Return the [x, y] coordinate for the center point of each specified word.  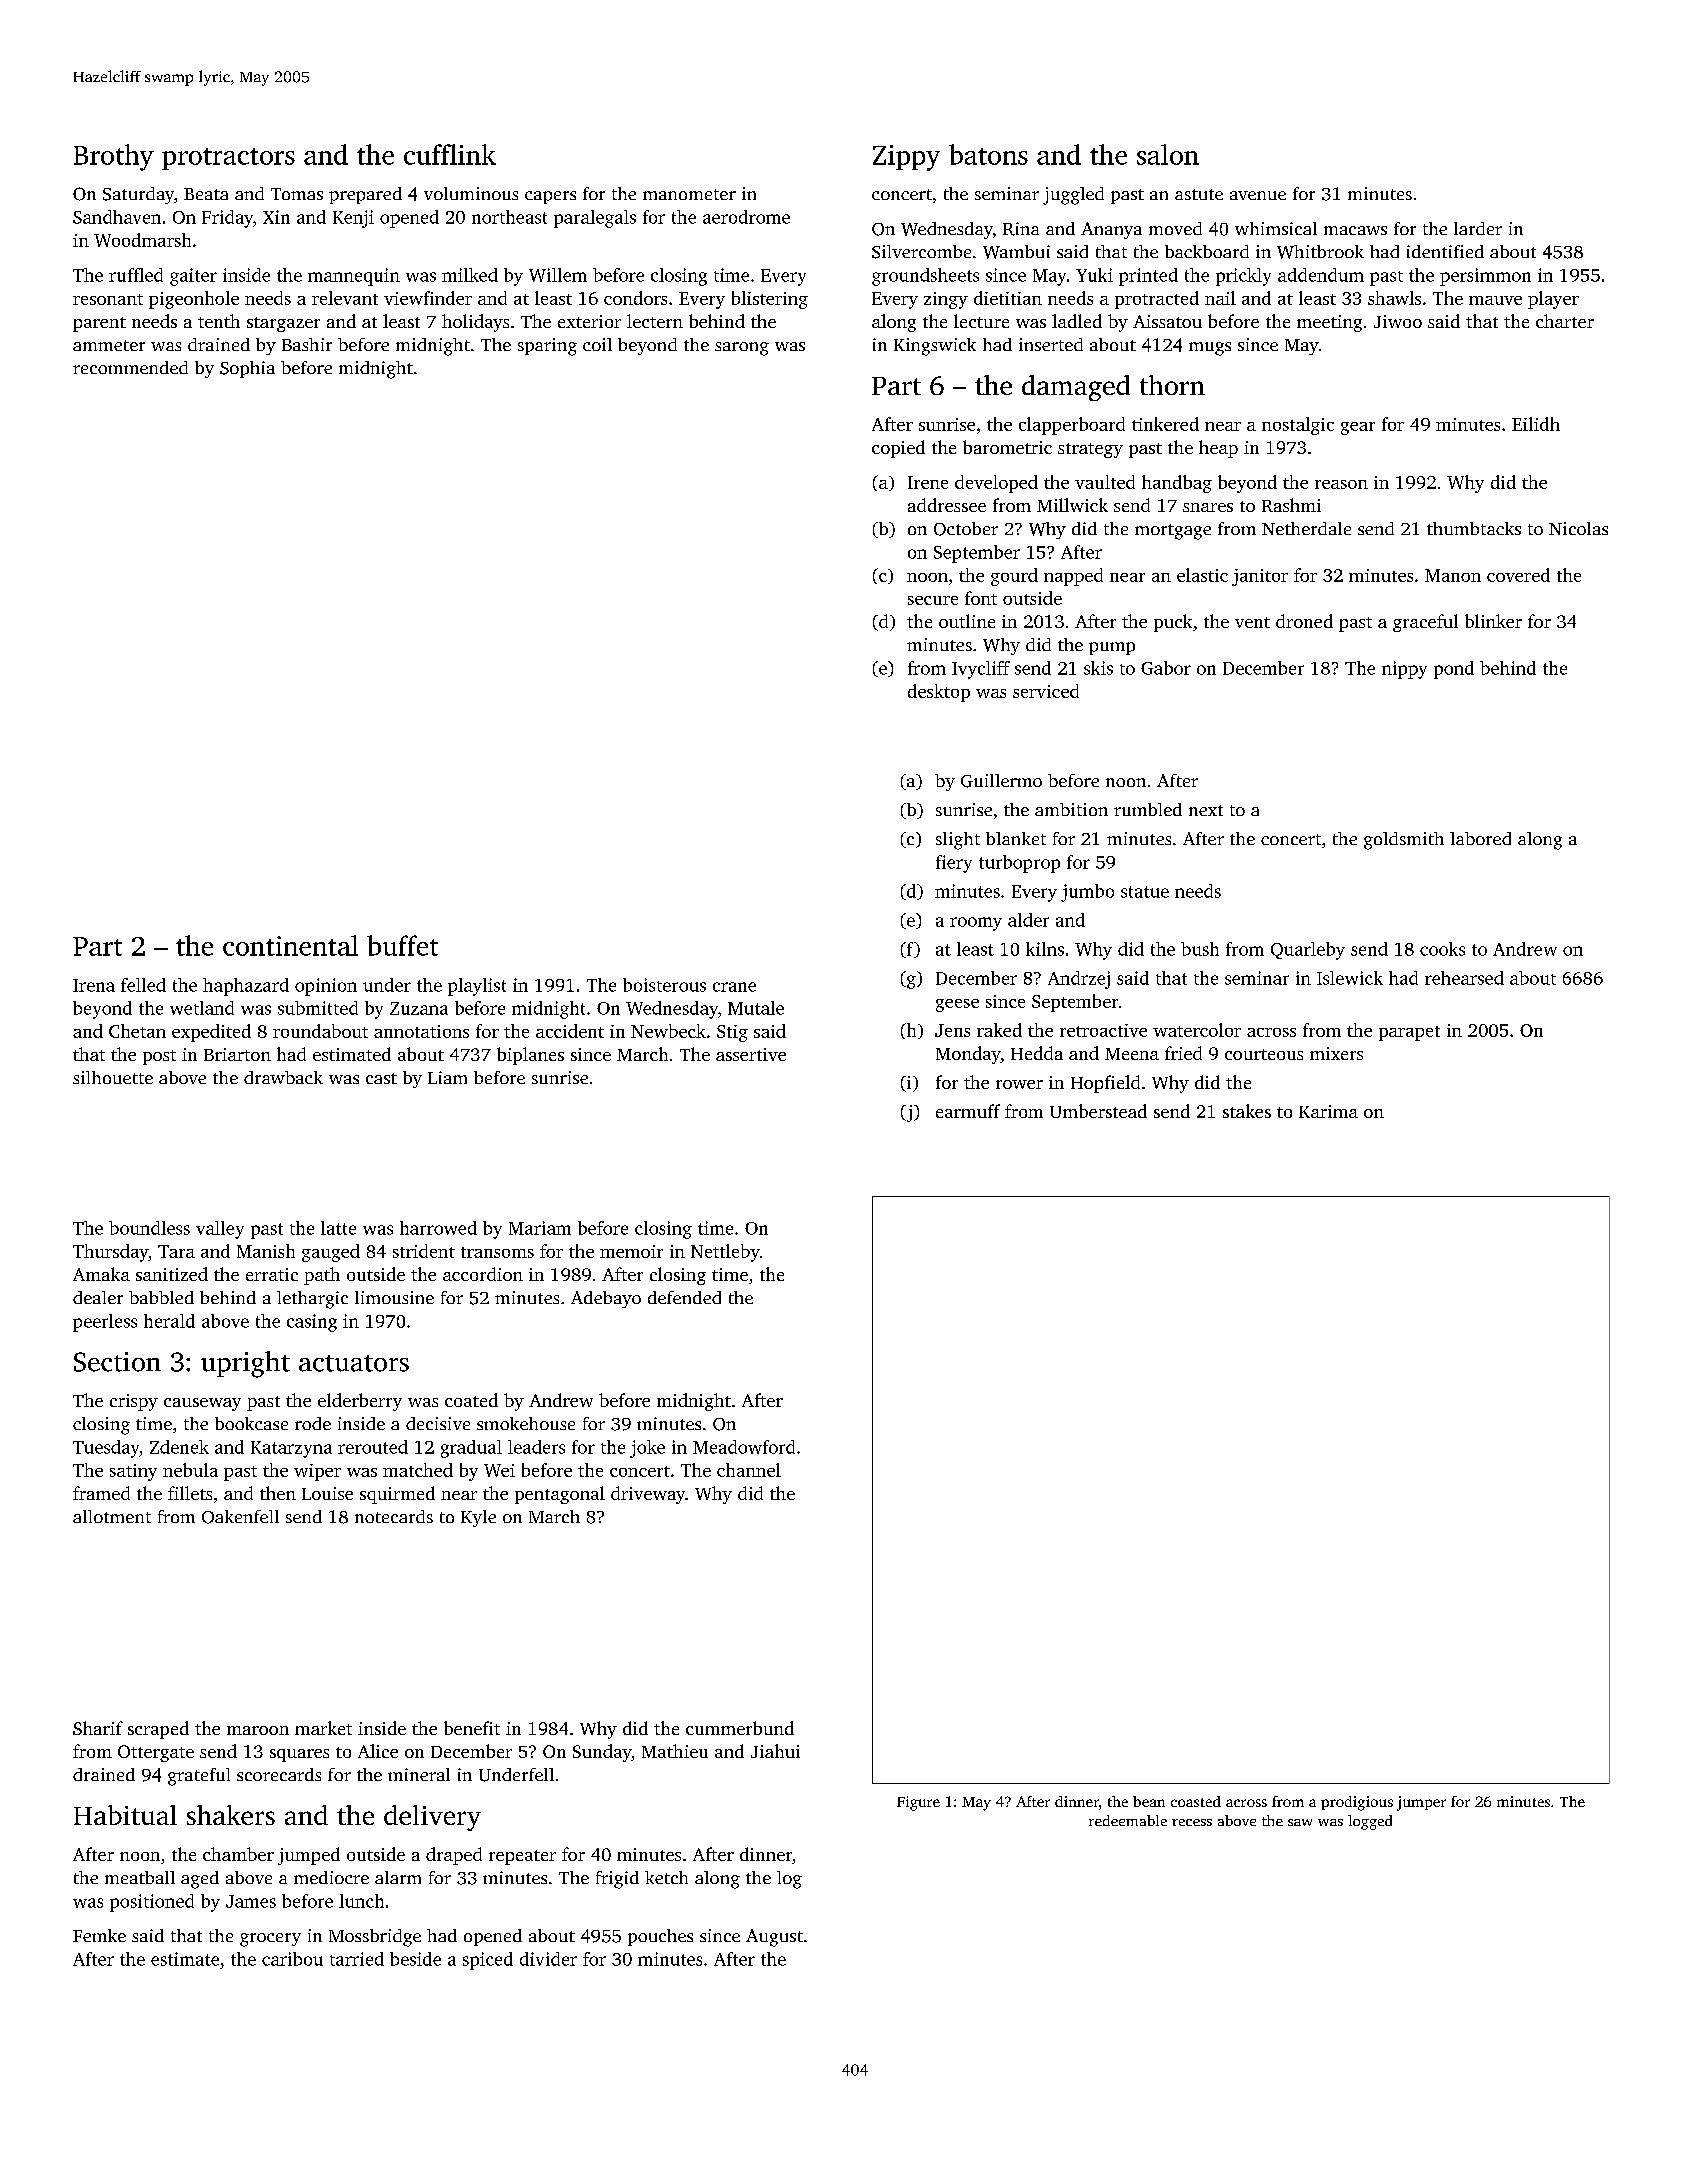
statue [1145, 892]
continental [290, 945]
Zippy [906, 158]
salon [1168, 154]
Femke [99, 1935]
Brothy [114, 157]
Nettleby [725, 1253]
